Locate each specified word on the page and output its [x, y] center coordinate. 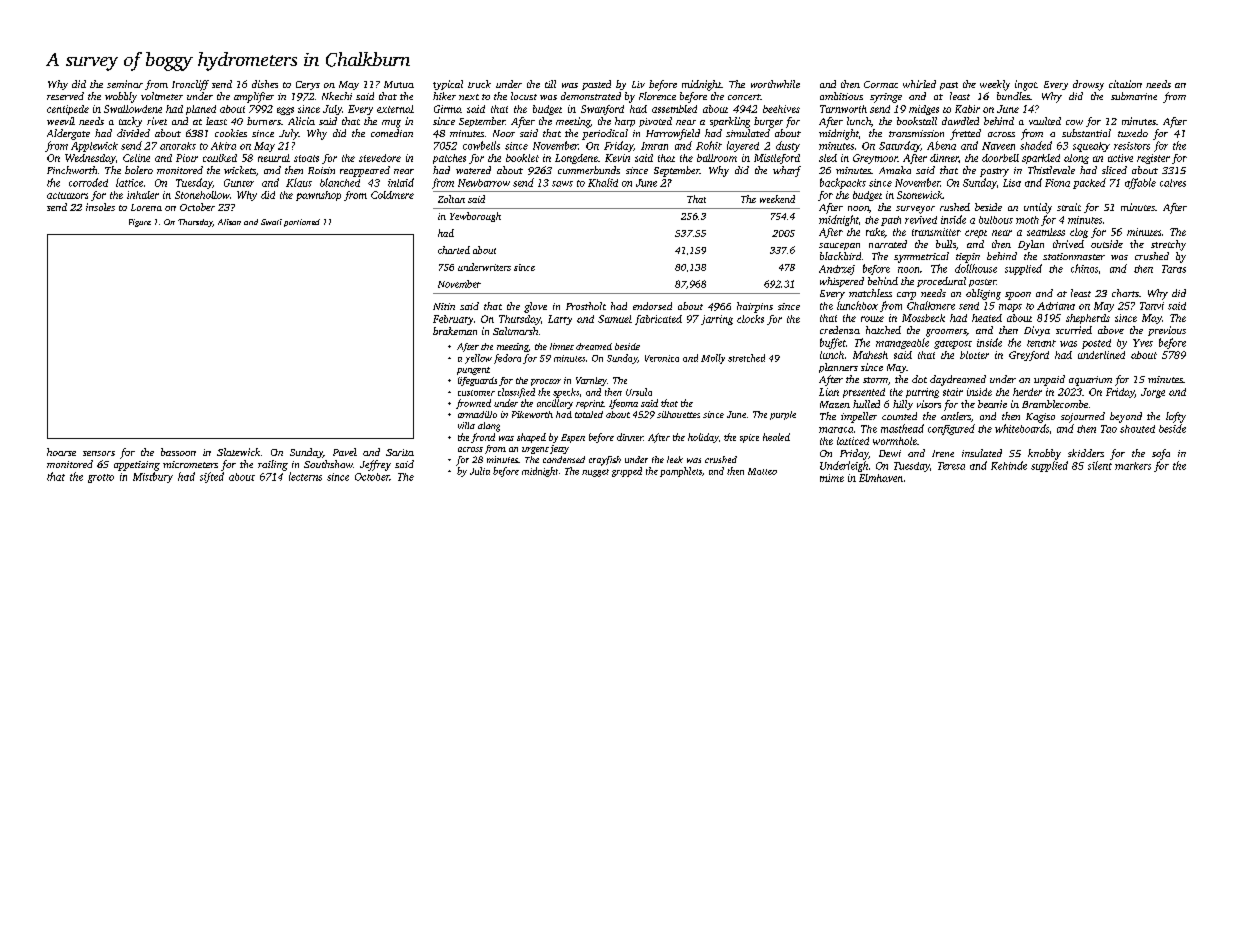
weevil [61, 121]
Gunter [239, 183]
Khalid [603, 182]
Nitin [444, 306]
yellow [478, 359]
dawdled [960, 121]
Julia [480, 471]
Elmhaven [881, 478]
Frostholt [586, 306]
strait [1069, 207]
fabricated [658, 320]
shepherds [1088, 319]
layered [743, 146]
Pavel [345, 452]
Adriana [1056, 306]
